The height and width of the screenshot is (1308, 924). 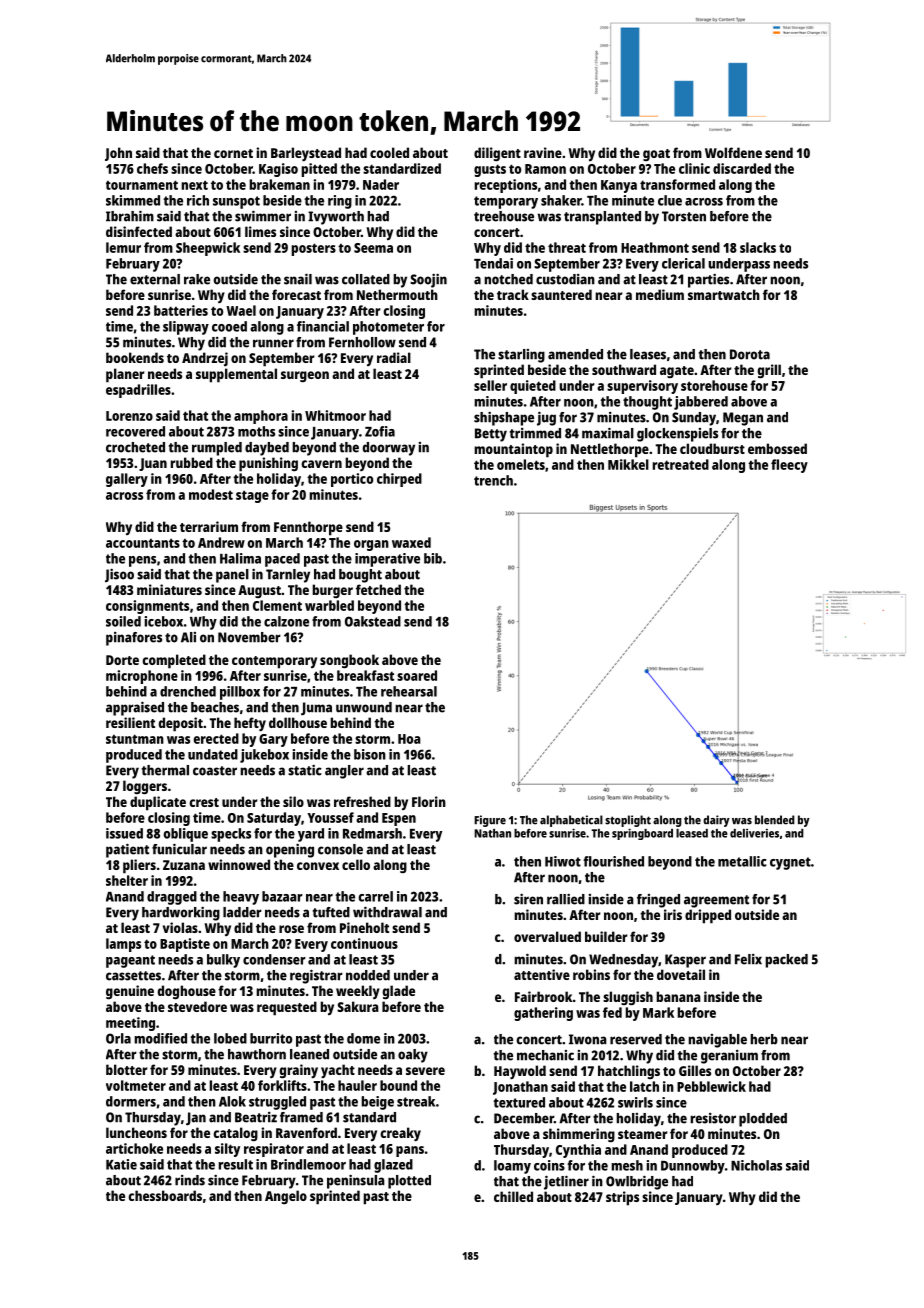 What do you see at coordinates (306, 154) in the screenshot?
I see `Barleystead` at bounding box center [306, 154].
